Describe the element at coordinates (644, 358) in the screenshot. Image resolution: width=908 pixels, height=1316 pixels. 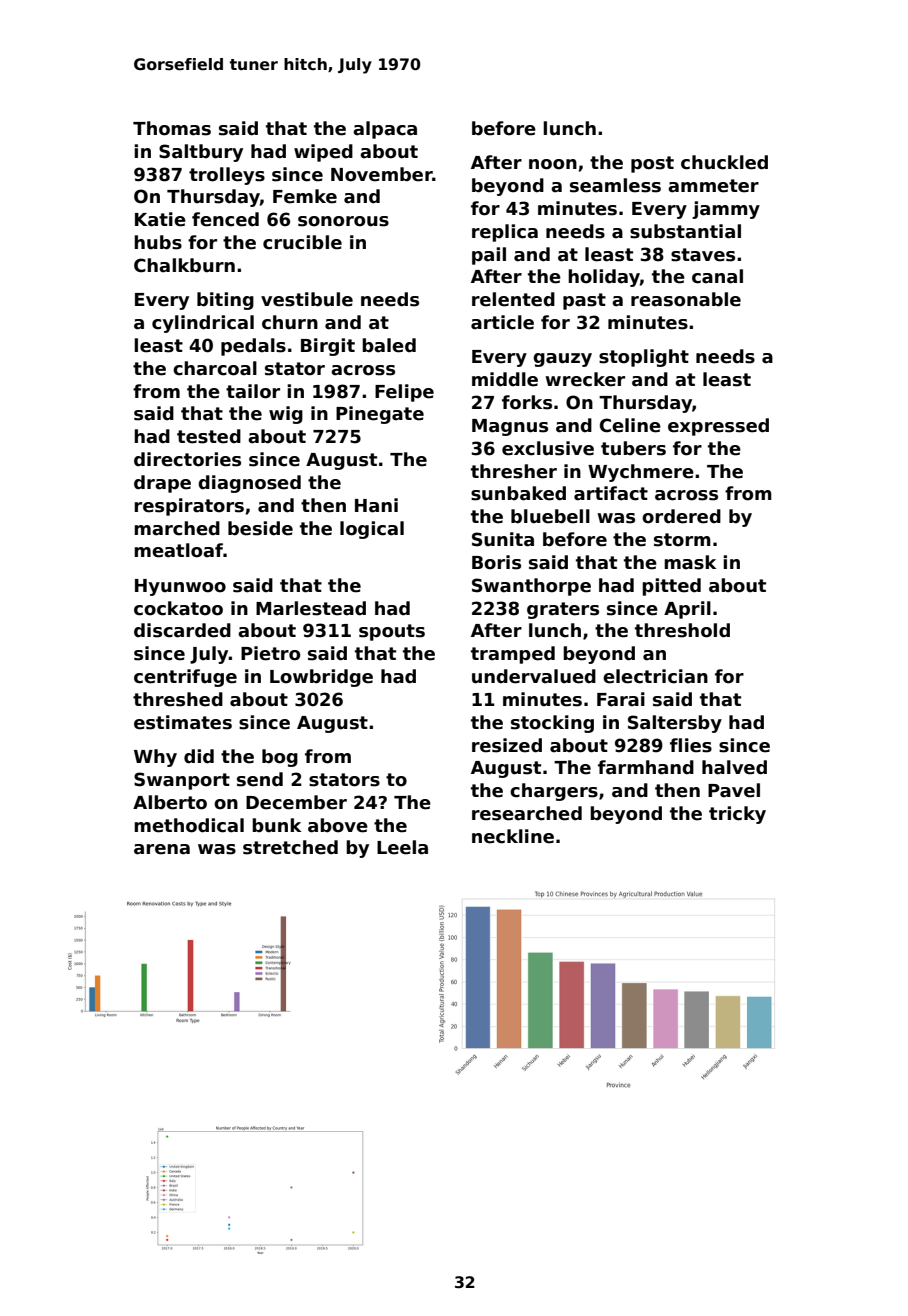
I see `stoplight` at that location.
